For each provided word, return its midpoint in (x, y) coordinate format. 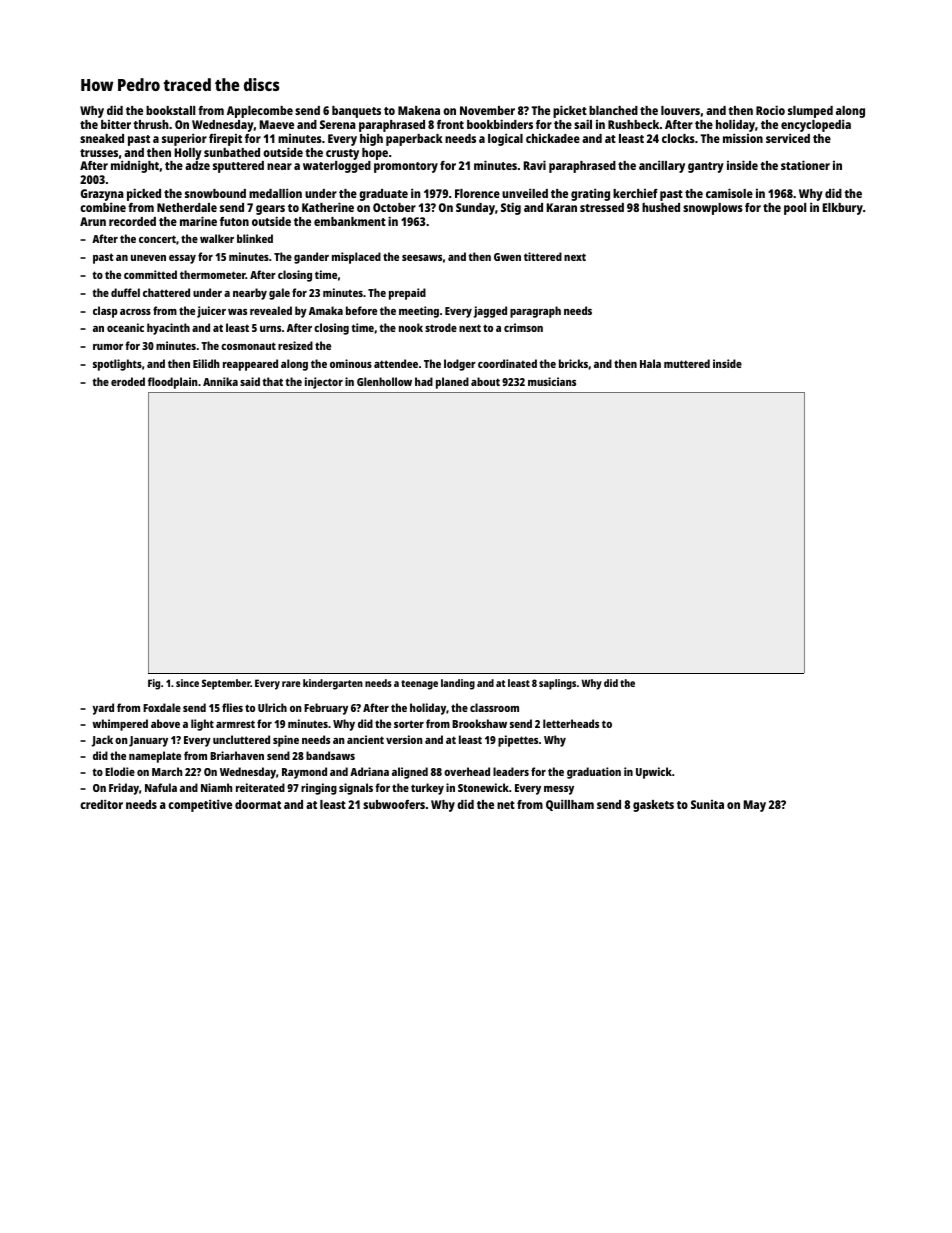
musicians (552, 381)
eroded (128, 381)
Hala (650, 363)
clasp (105, 312)
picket (570, 111)
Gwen (507, 257)
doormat (258, 804)
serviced (788, 138)
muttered (687, 363)
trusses (99, 153)
